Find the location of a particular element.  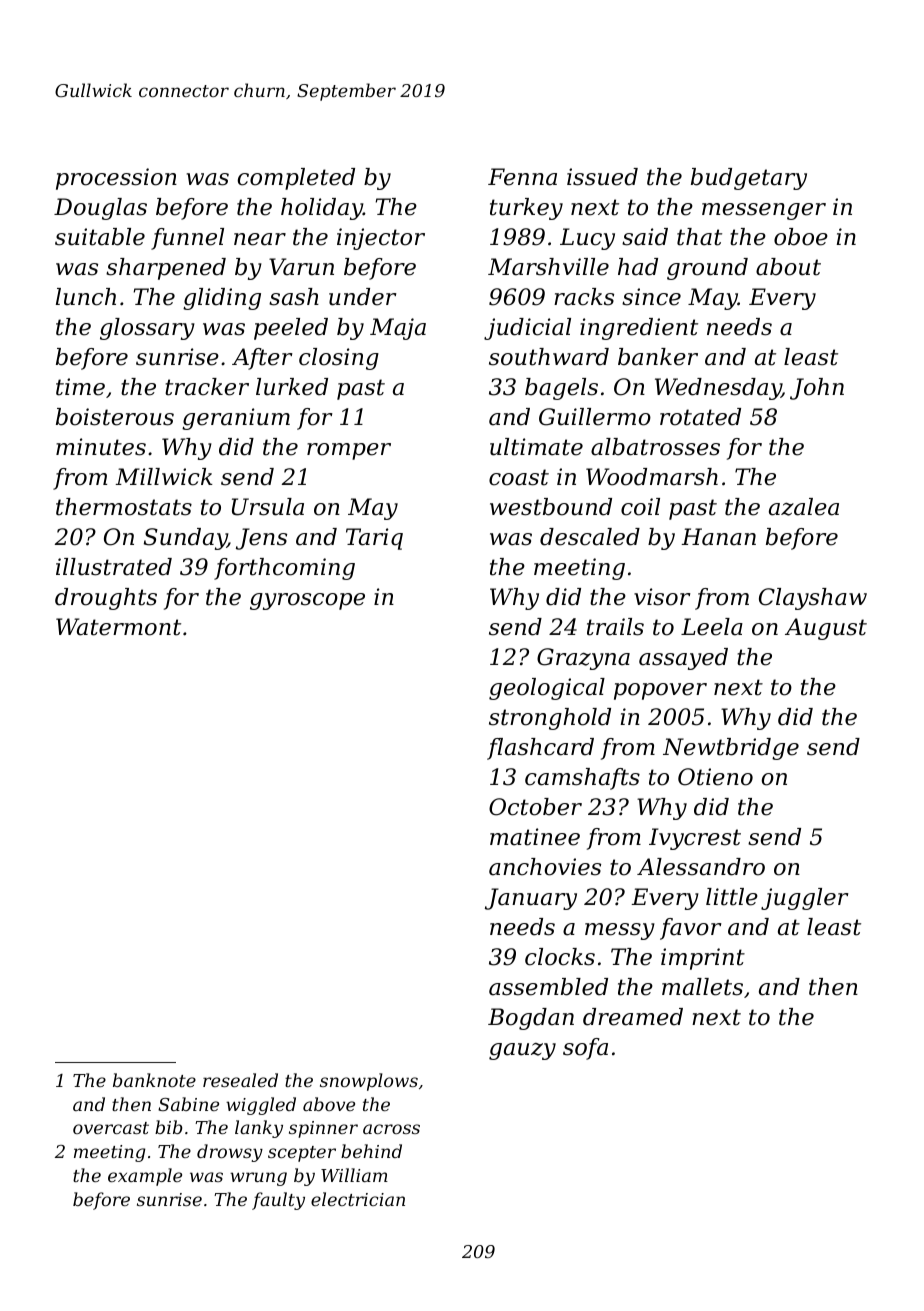

August is located at coordinates (826, 629).
